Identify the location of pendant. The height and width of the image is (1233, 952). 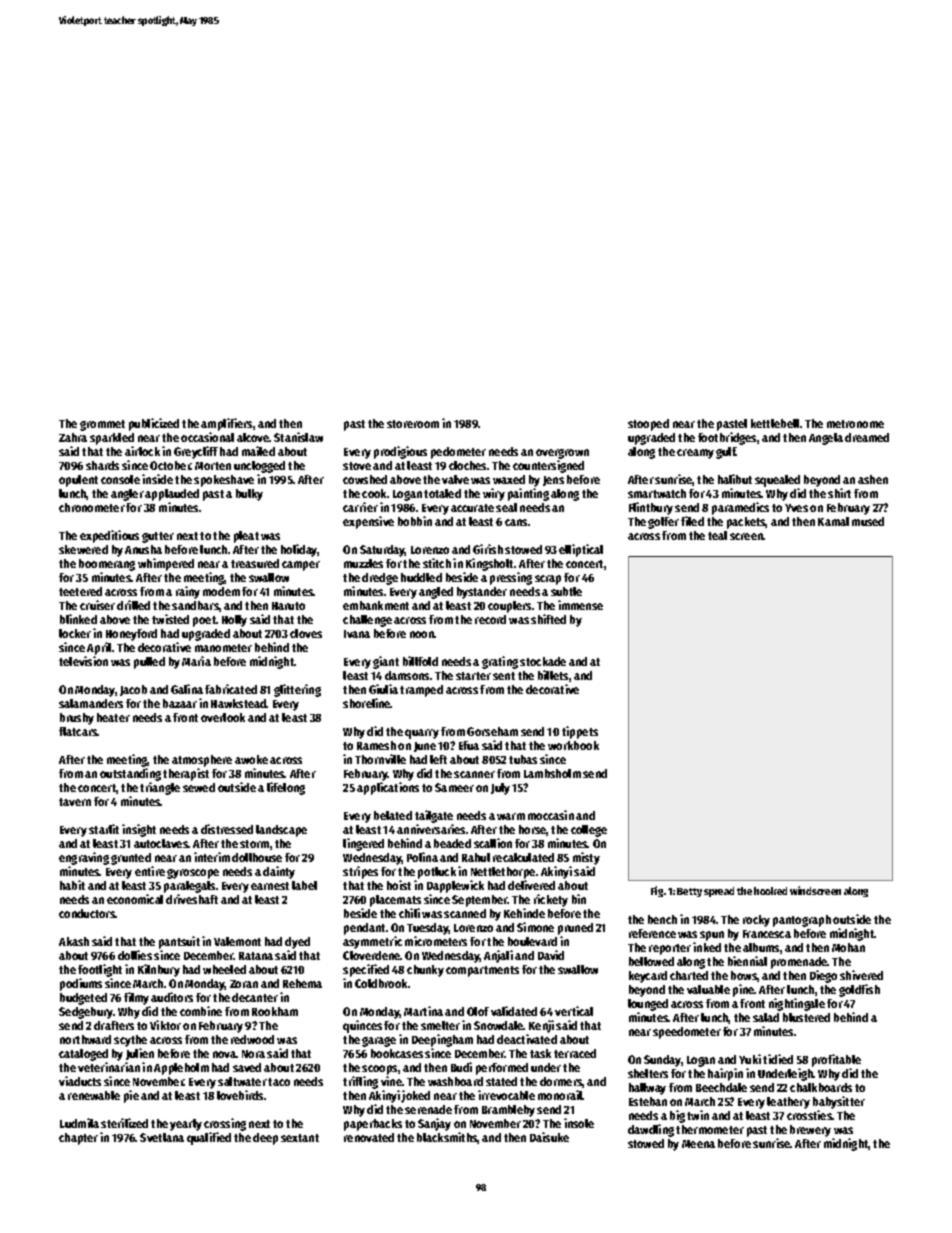
(364, 929).
